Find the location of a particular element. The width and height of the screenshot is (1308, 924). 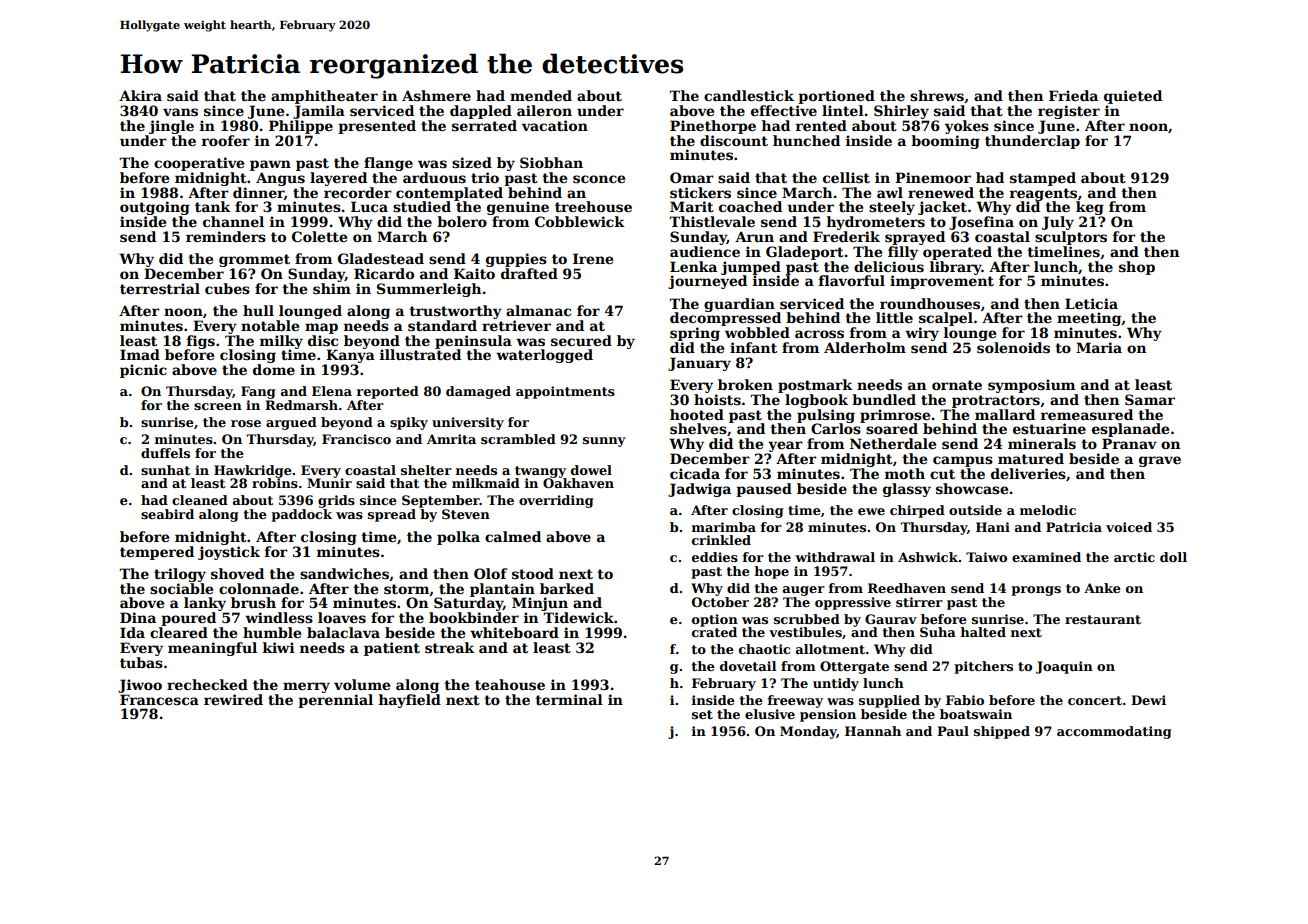

rewired is located at coordinates (233, 699).
